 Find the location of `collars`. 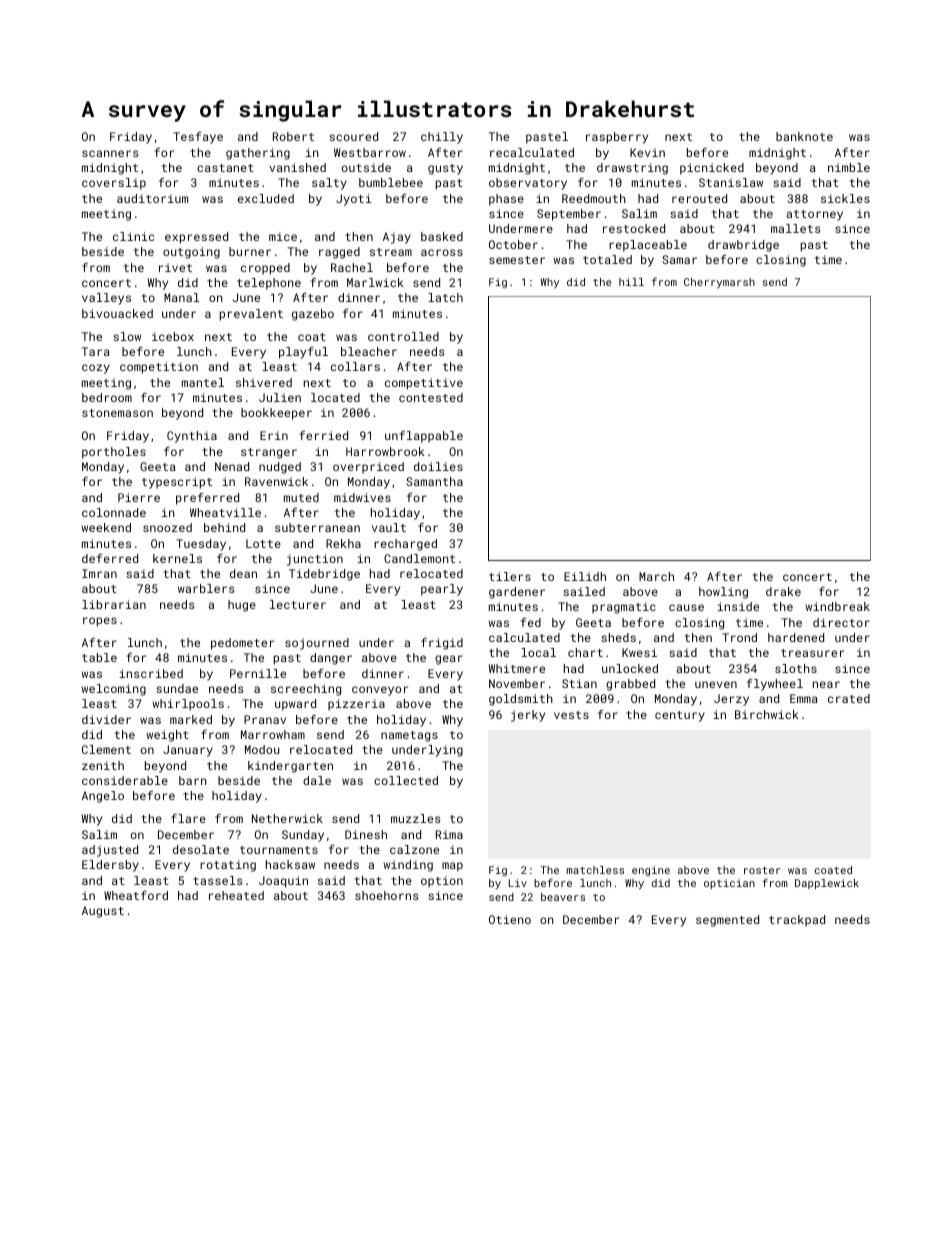

collars is located at coordinates (355, 366).
